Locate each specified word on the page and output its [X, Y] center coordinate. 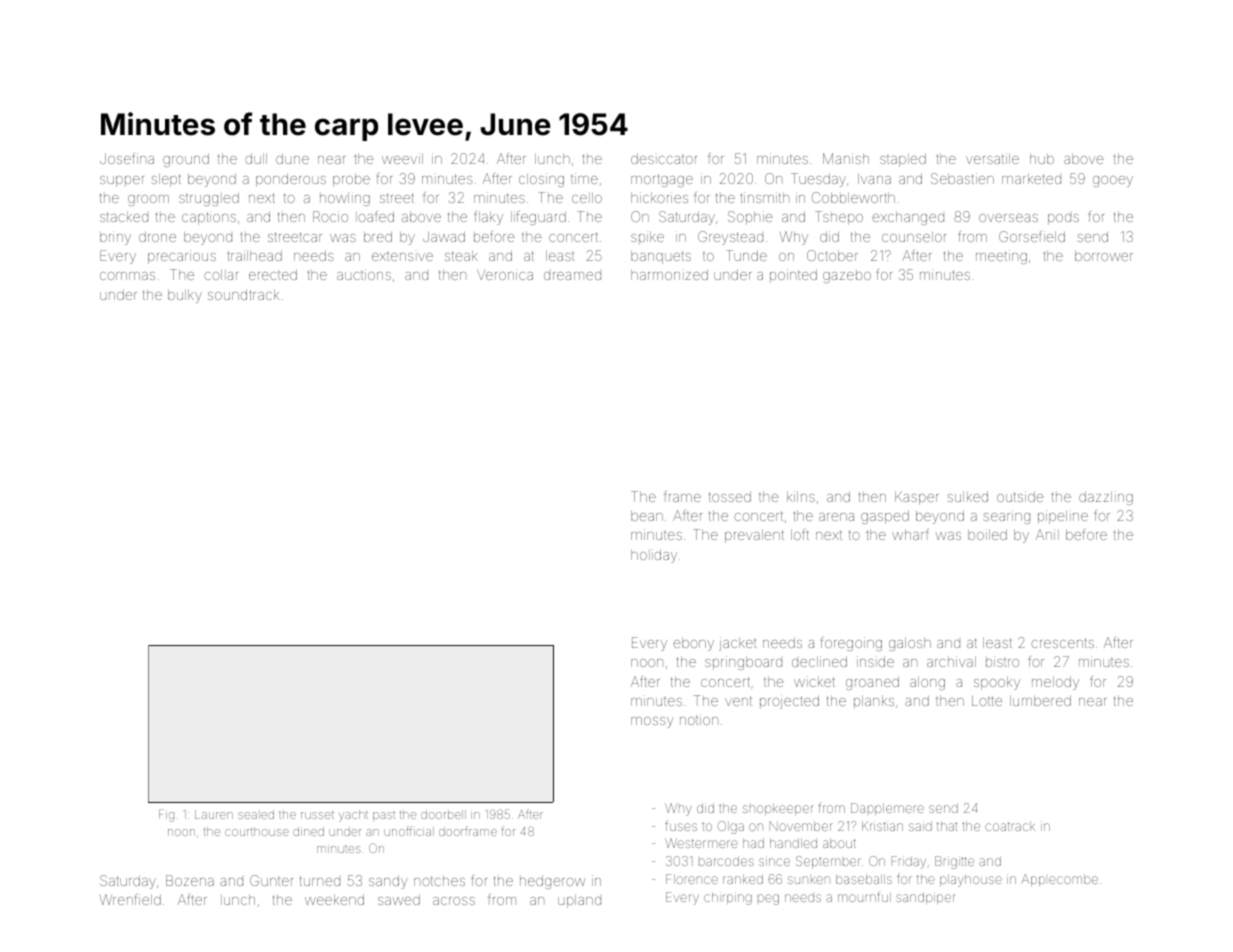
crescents [1062, 643]
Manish [846, 158]
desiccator [664, 159]
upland [579, 901]
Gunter [271, 880]
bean [647, 516]
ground [186, 160]
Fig [166, 816]
